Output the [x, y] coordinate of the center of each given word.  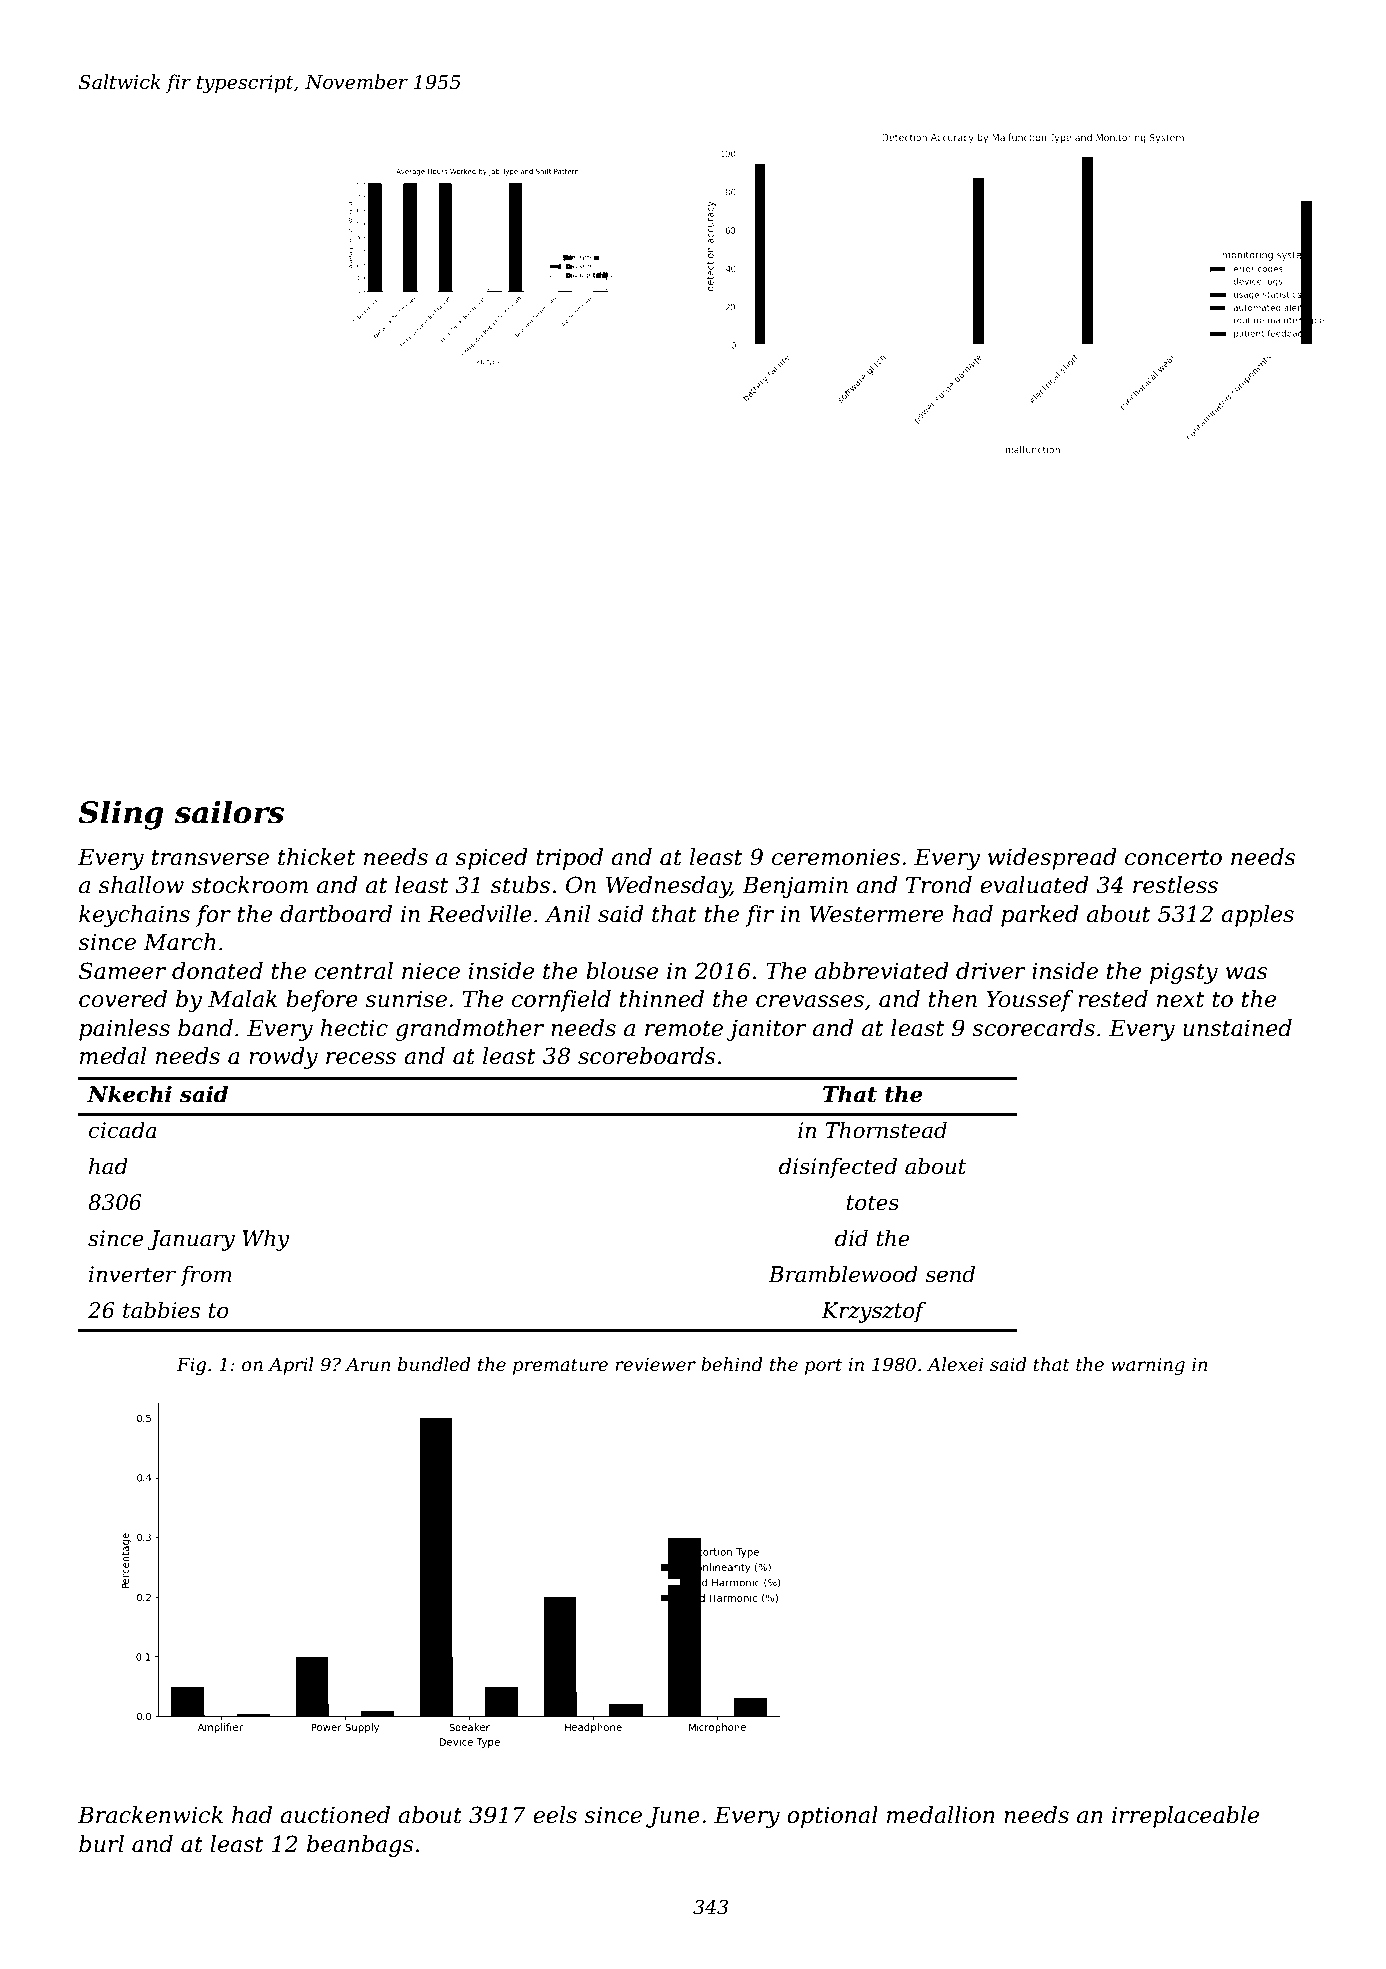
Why [266, 1240]
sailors [229, 812]
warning [1148, 1366]
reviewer [655, 1365]
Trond [939, 885]
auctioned [335, 1815]
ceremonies [836, 857]
